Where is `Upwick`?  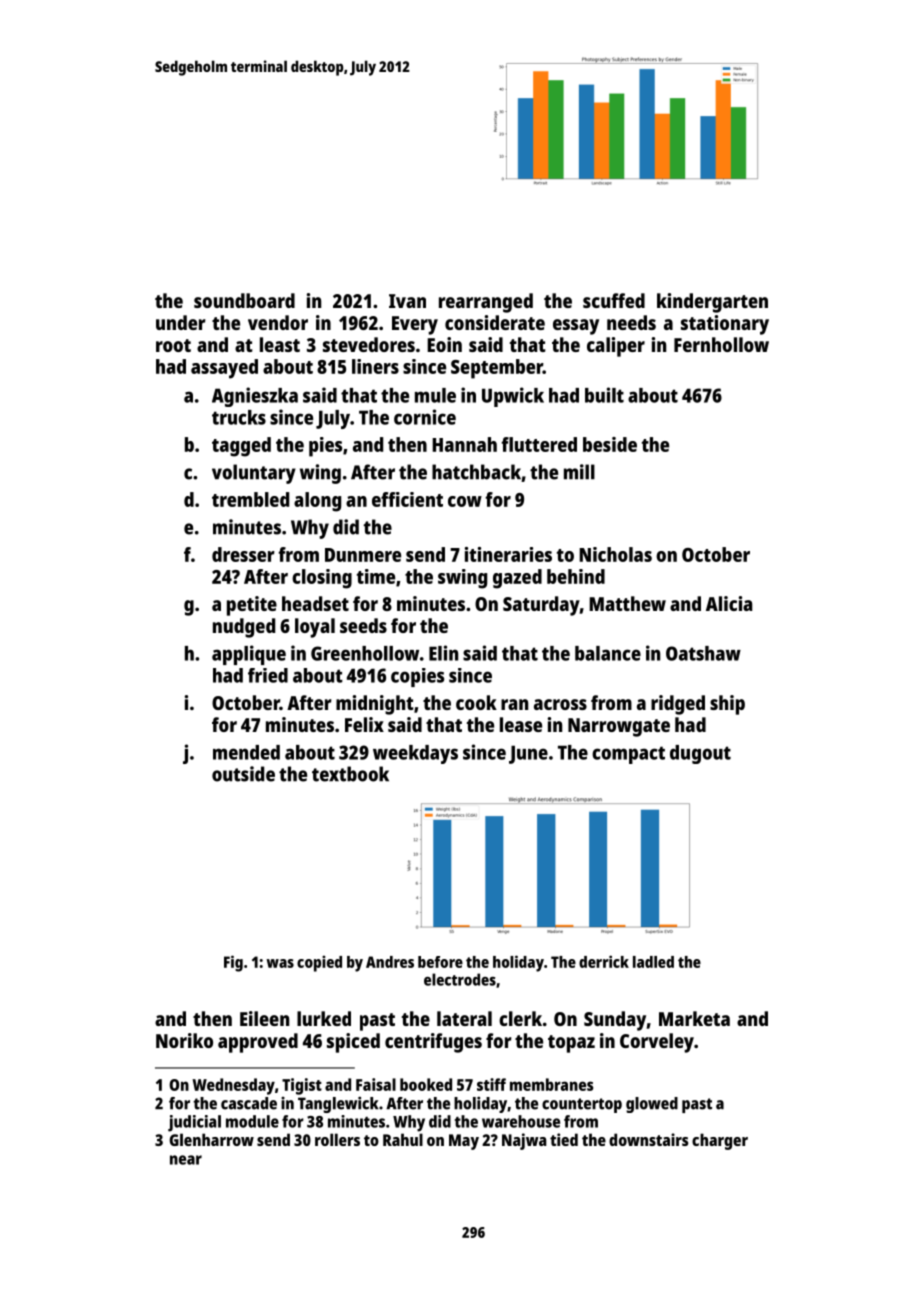
Upwick is located at coordinates (513, 397).
